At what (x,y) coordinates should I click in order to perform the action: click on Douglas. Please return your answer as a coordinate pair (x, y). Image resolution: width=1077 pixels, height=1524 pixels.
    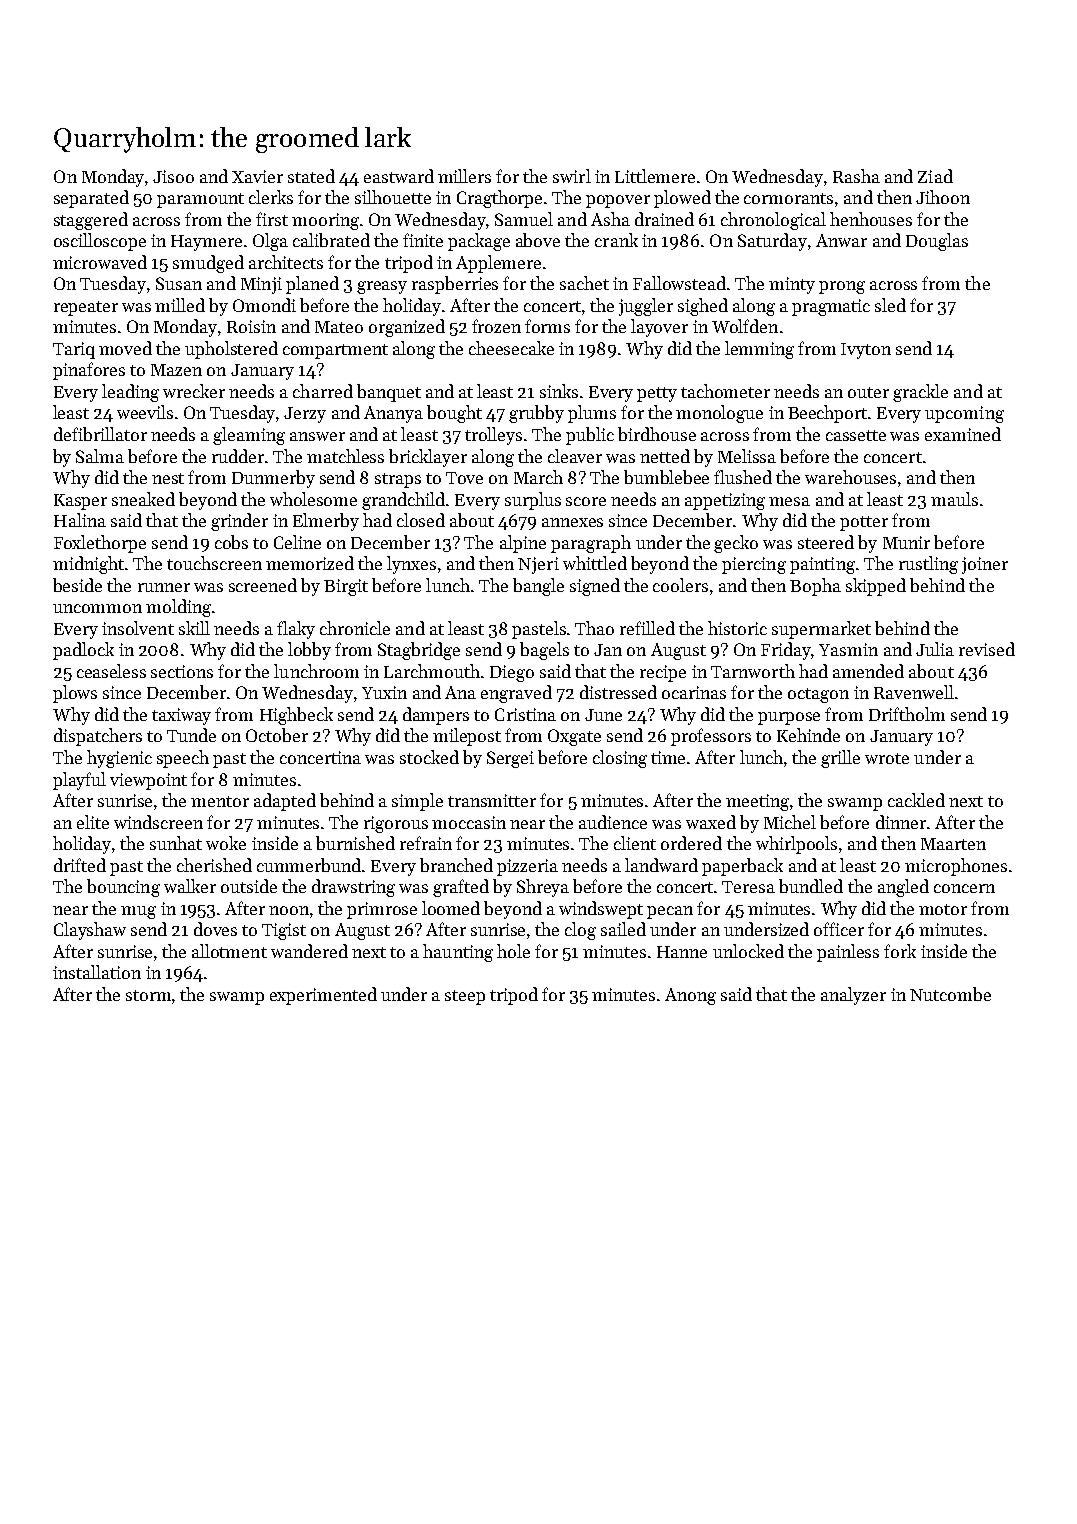
    Looking at the image, I should click on (937, 242).
